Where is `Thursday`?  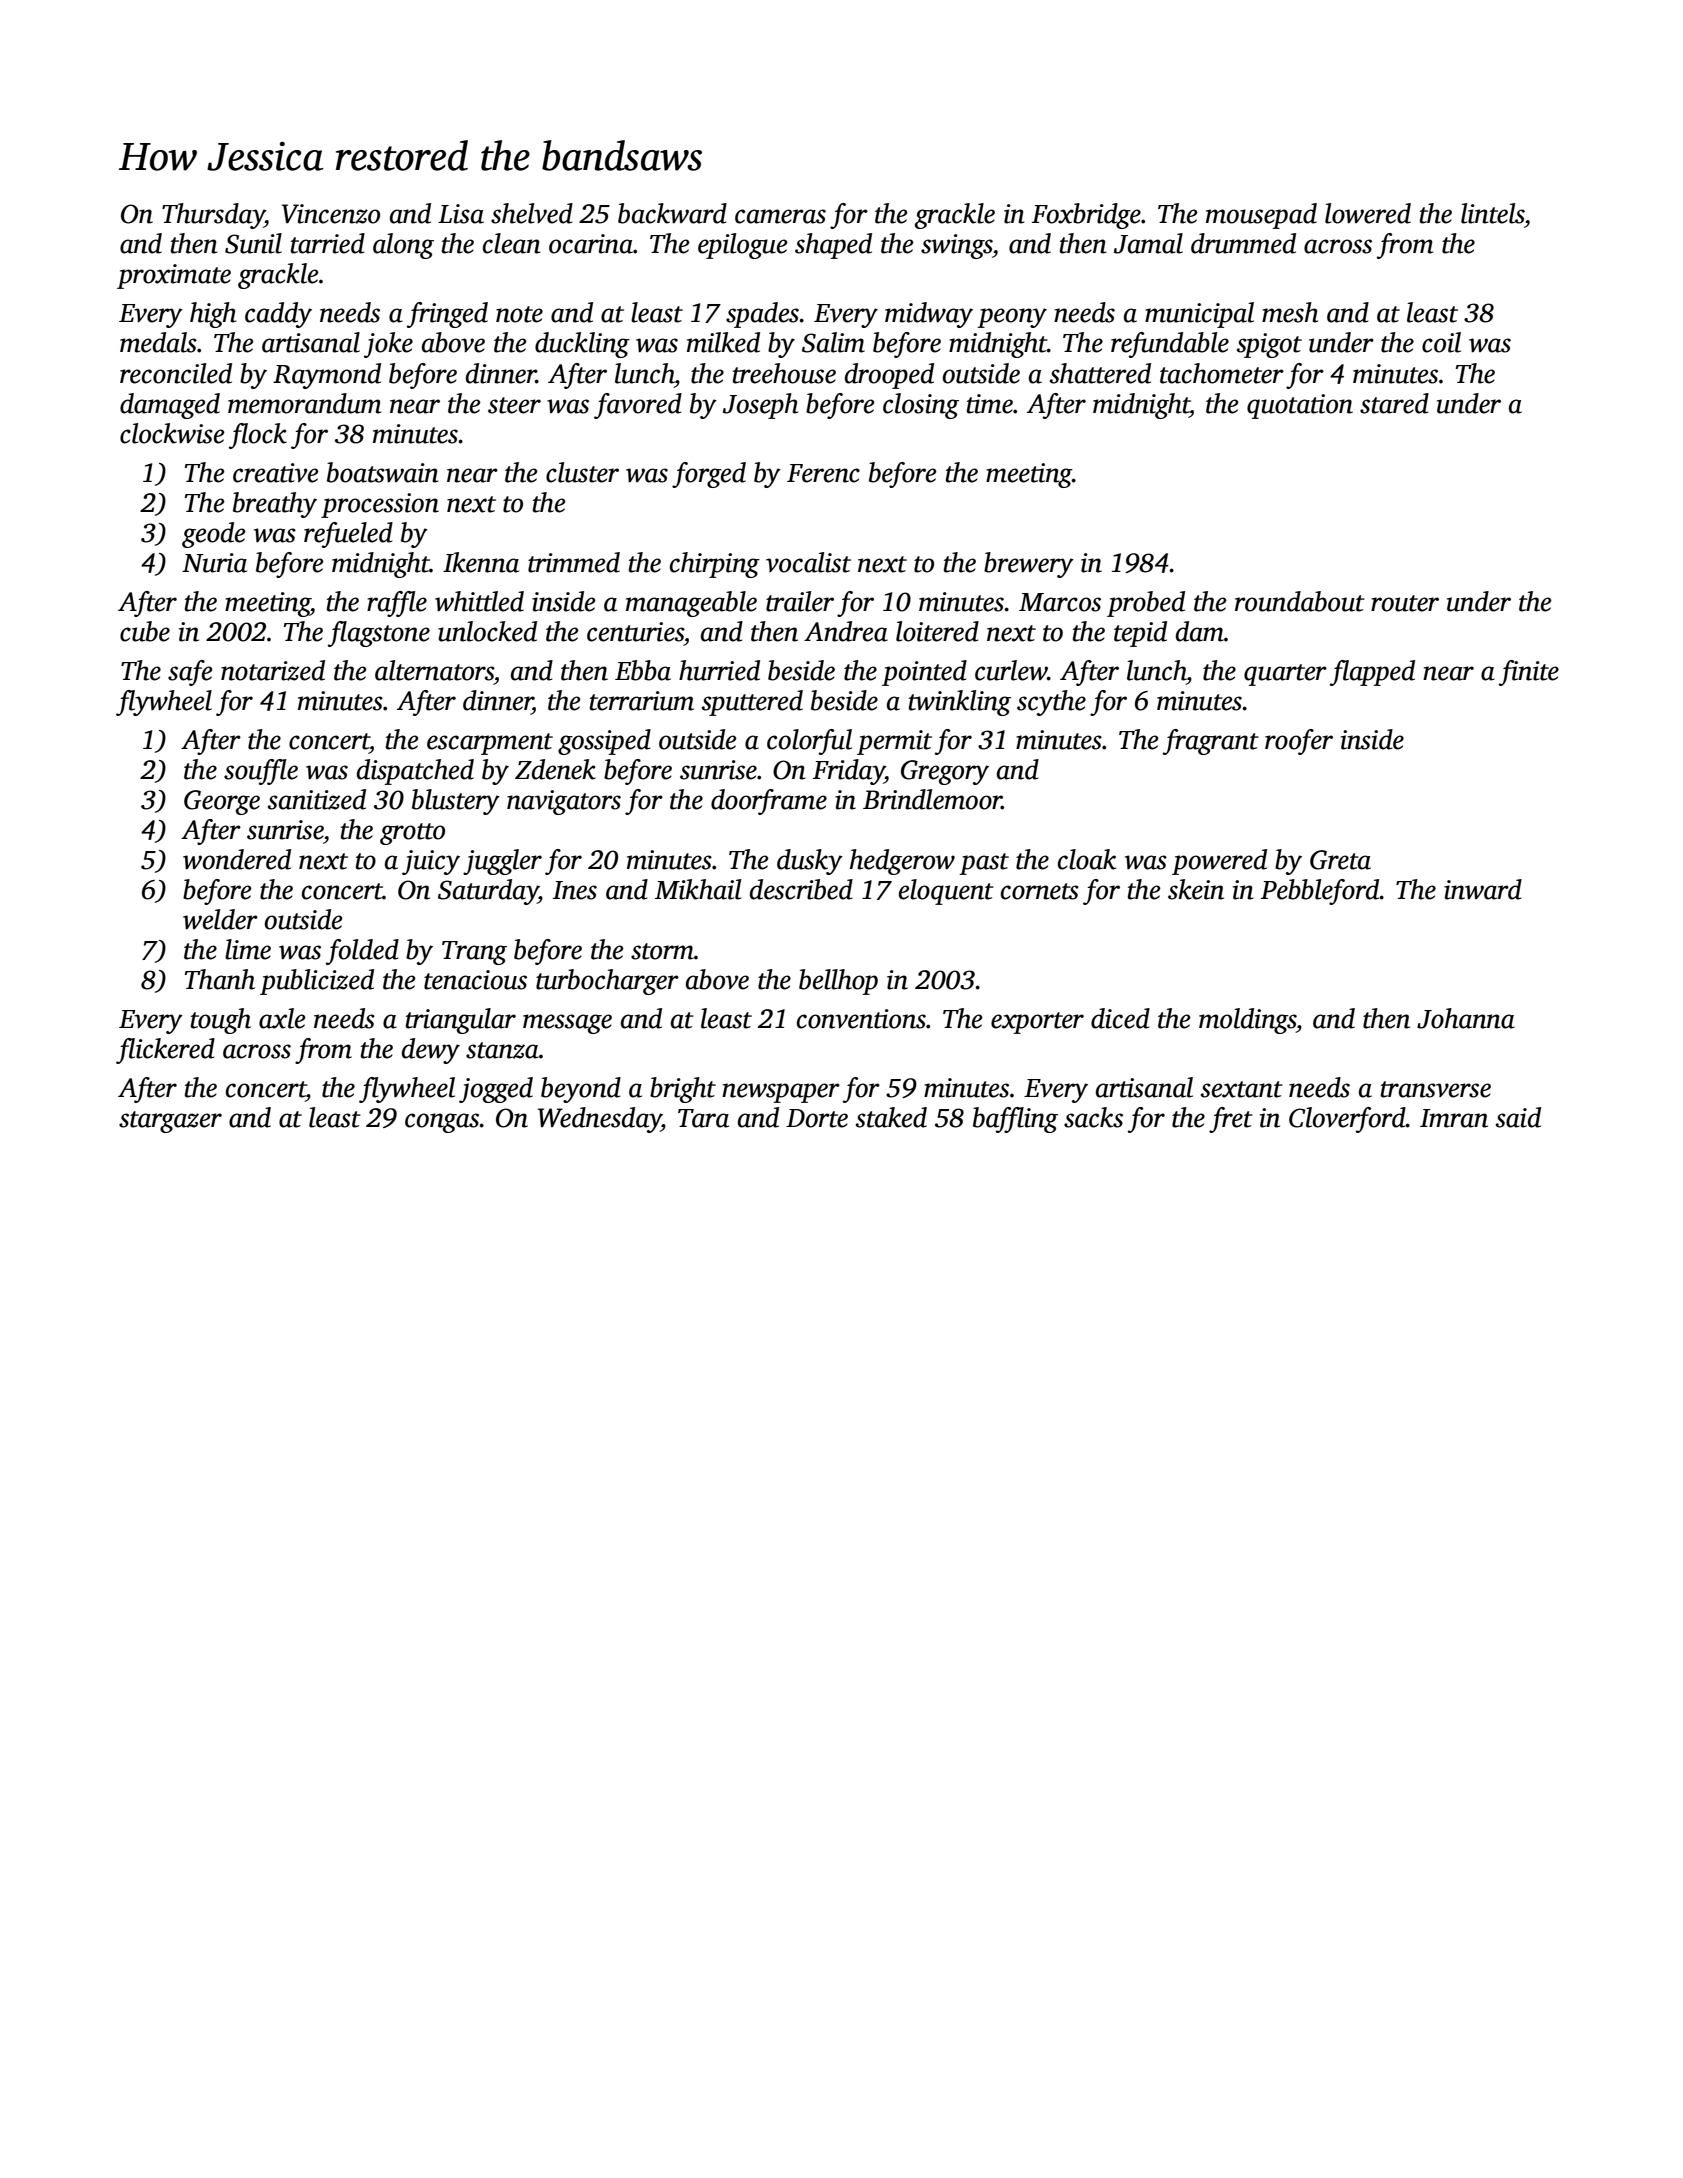
Thursday is located at coordinates (213, 216).
